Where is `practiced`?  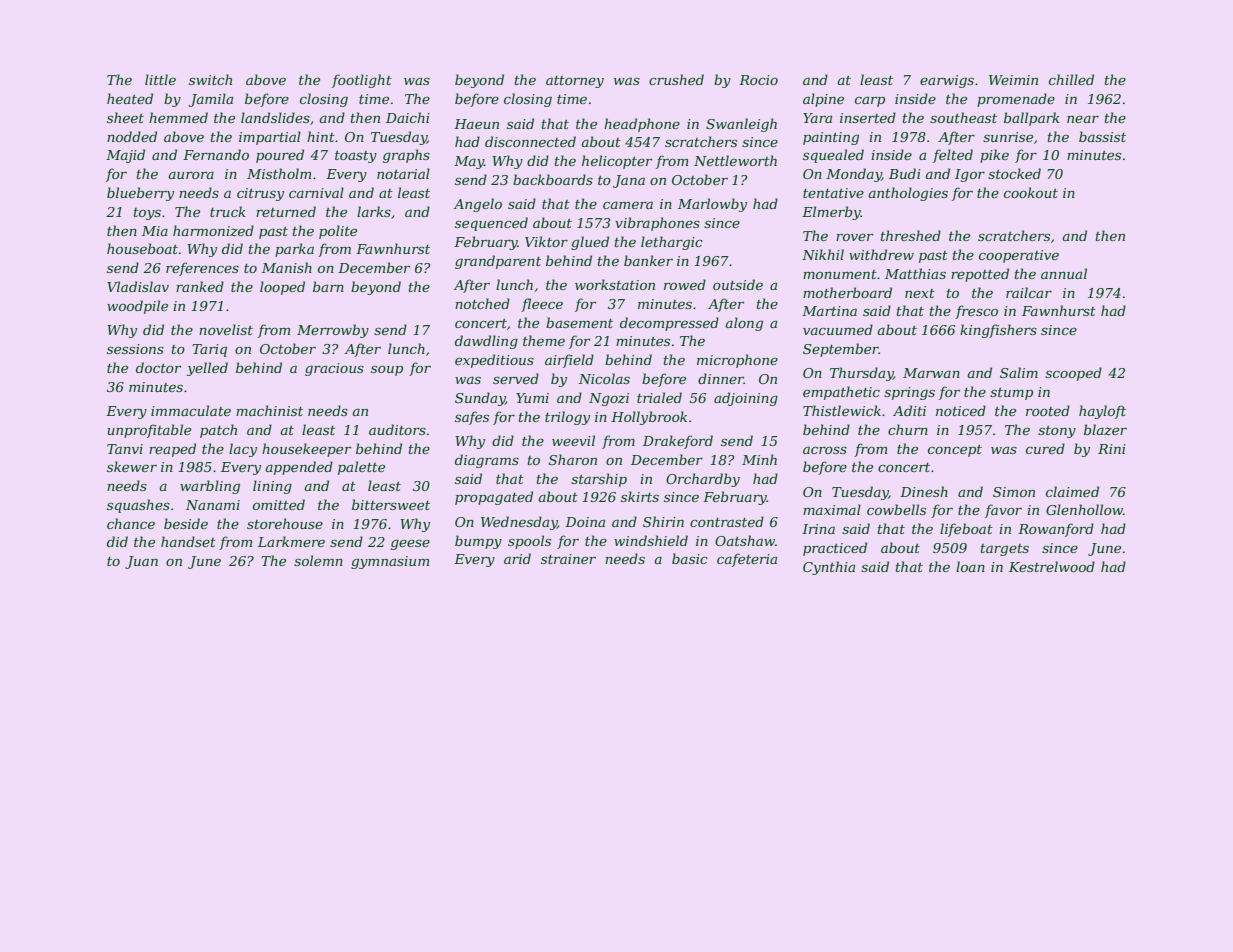 practiced is located at coordinates (835, 549).
